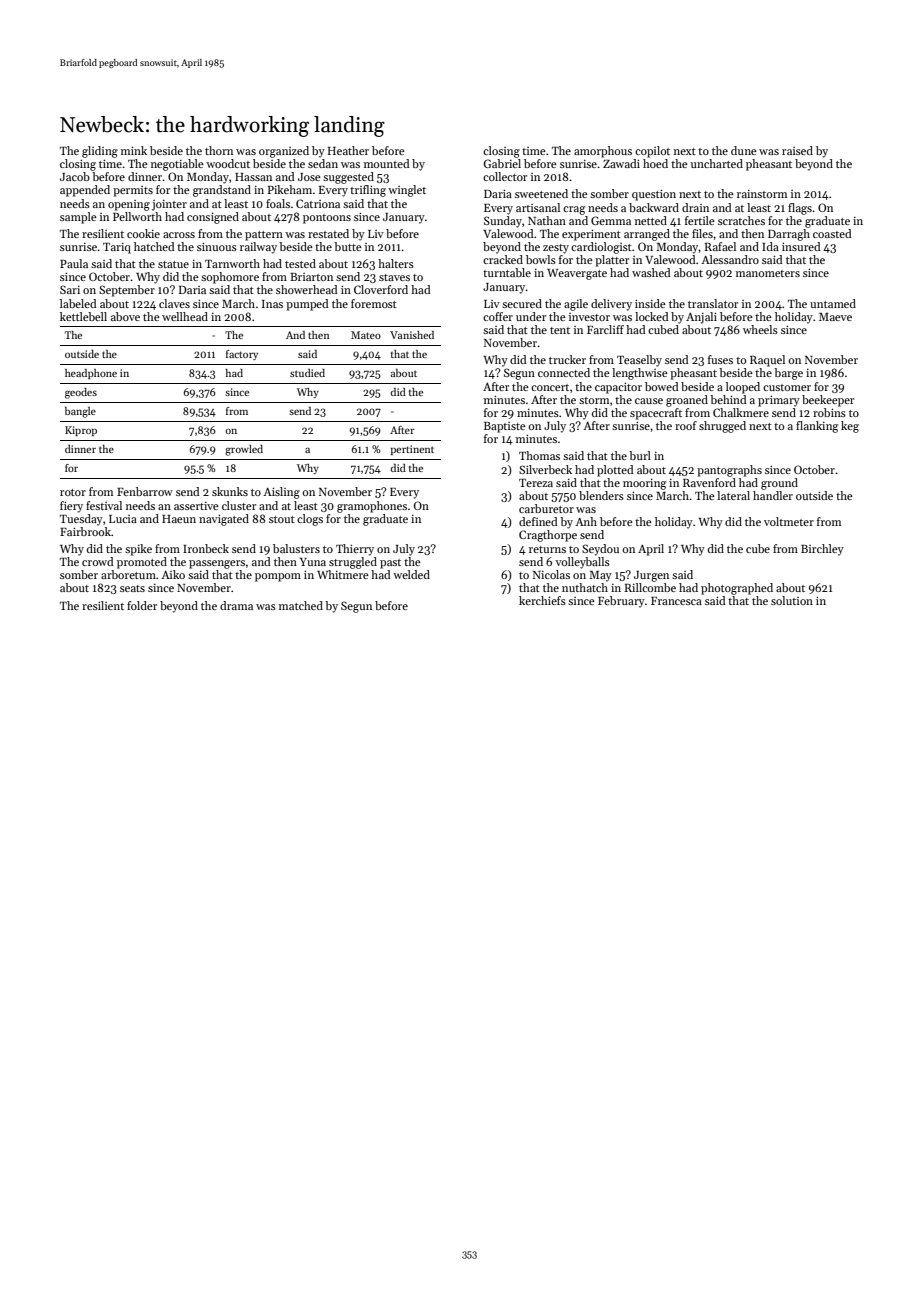 The height and width of the page is (1308, 924). What do you see at coordinates (177, 165) in the page?
I see `negotiable` at bounding box center [177, 165].
